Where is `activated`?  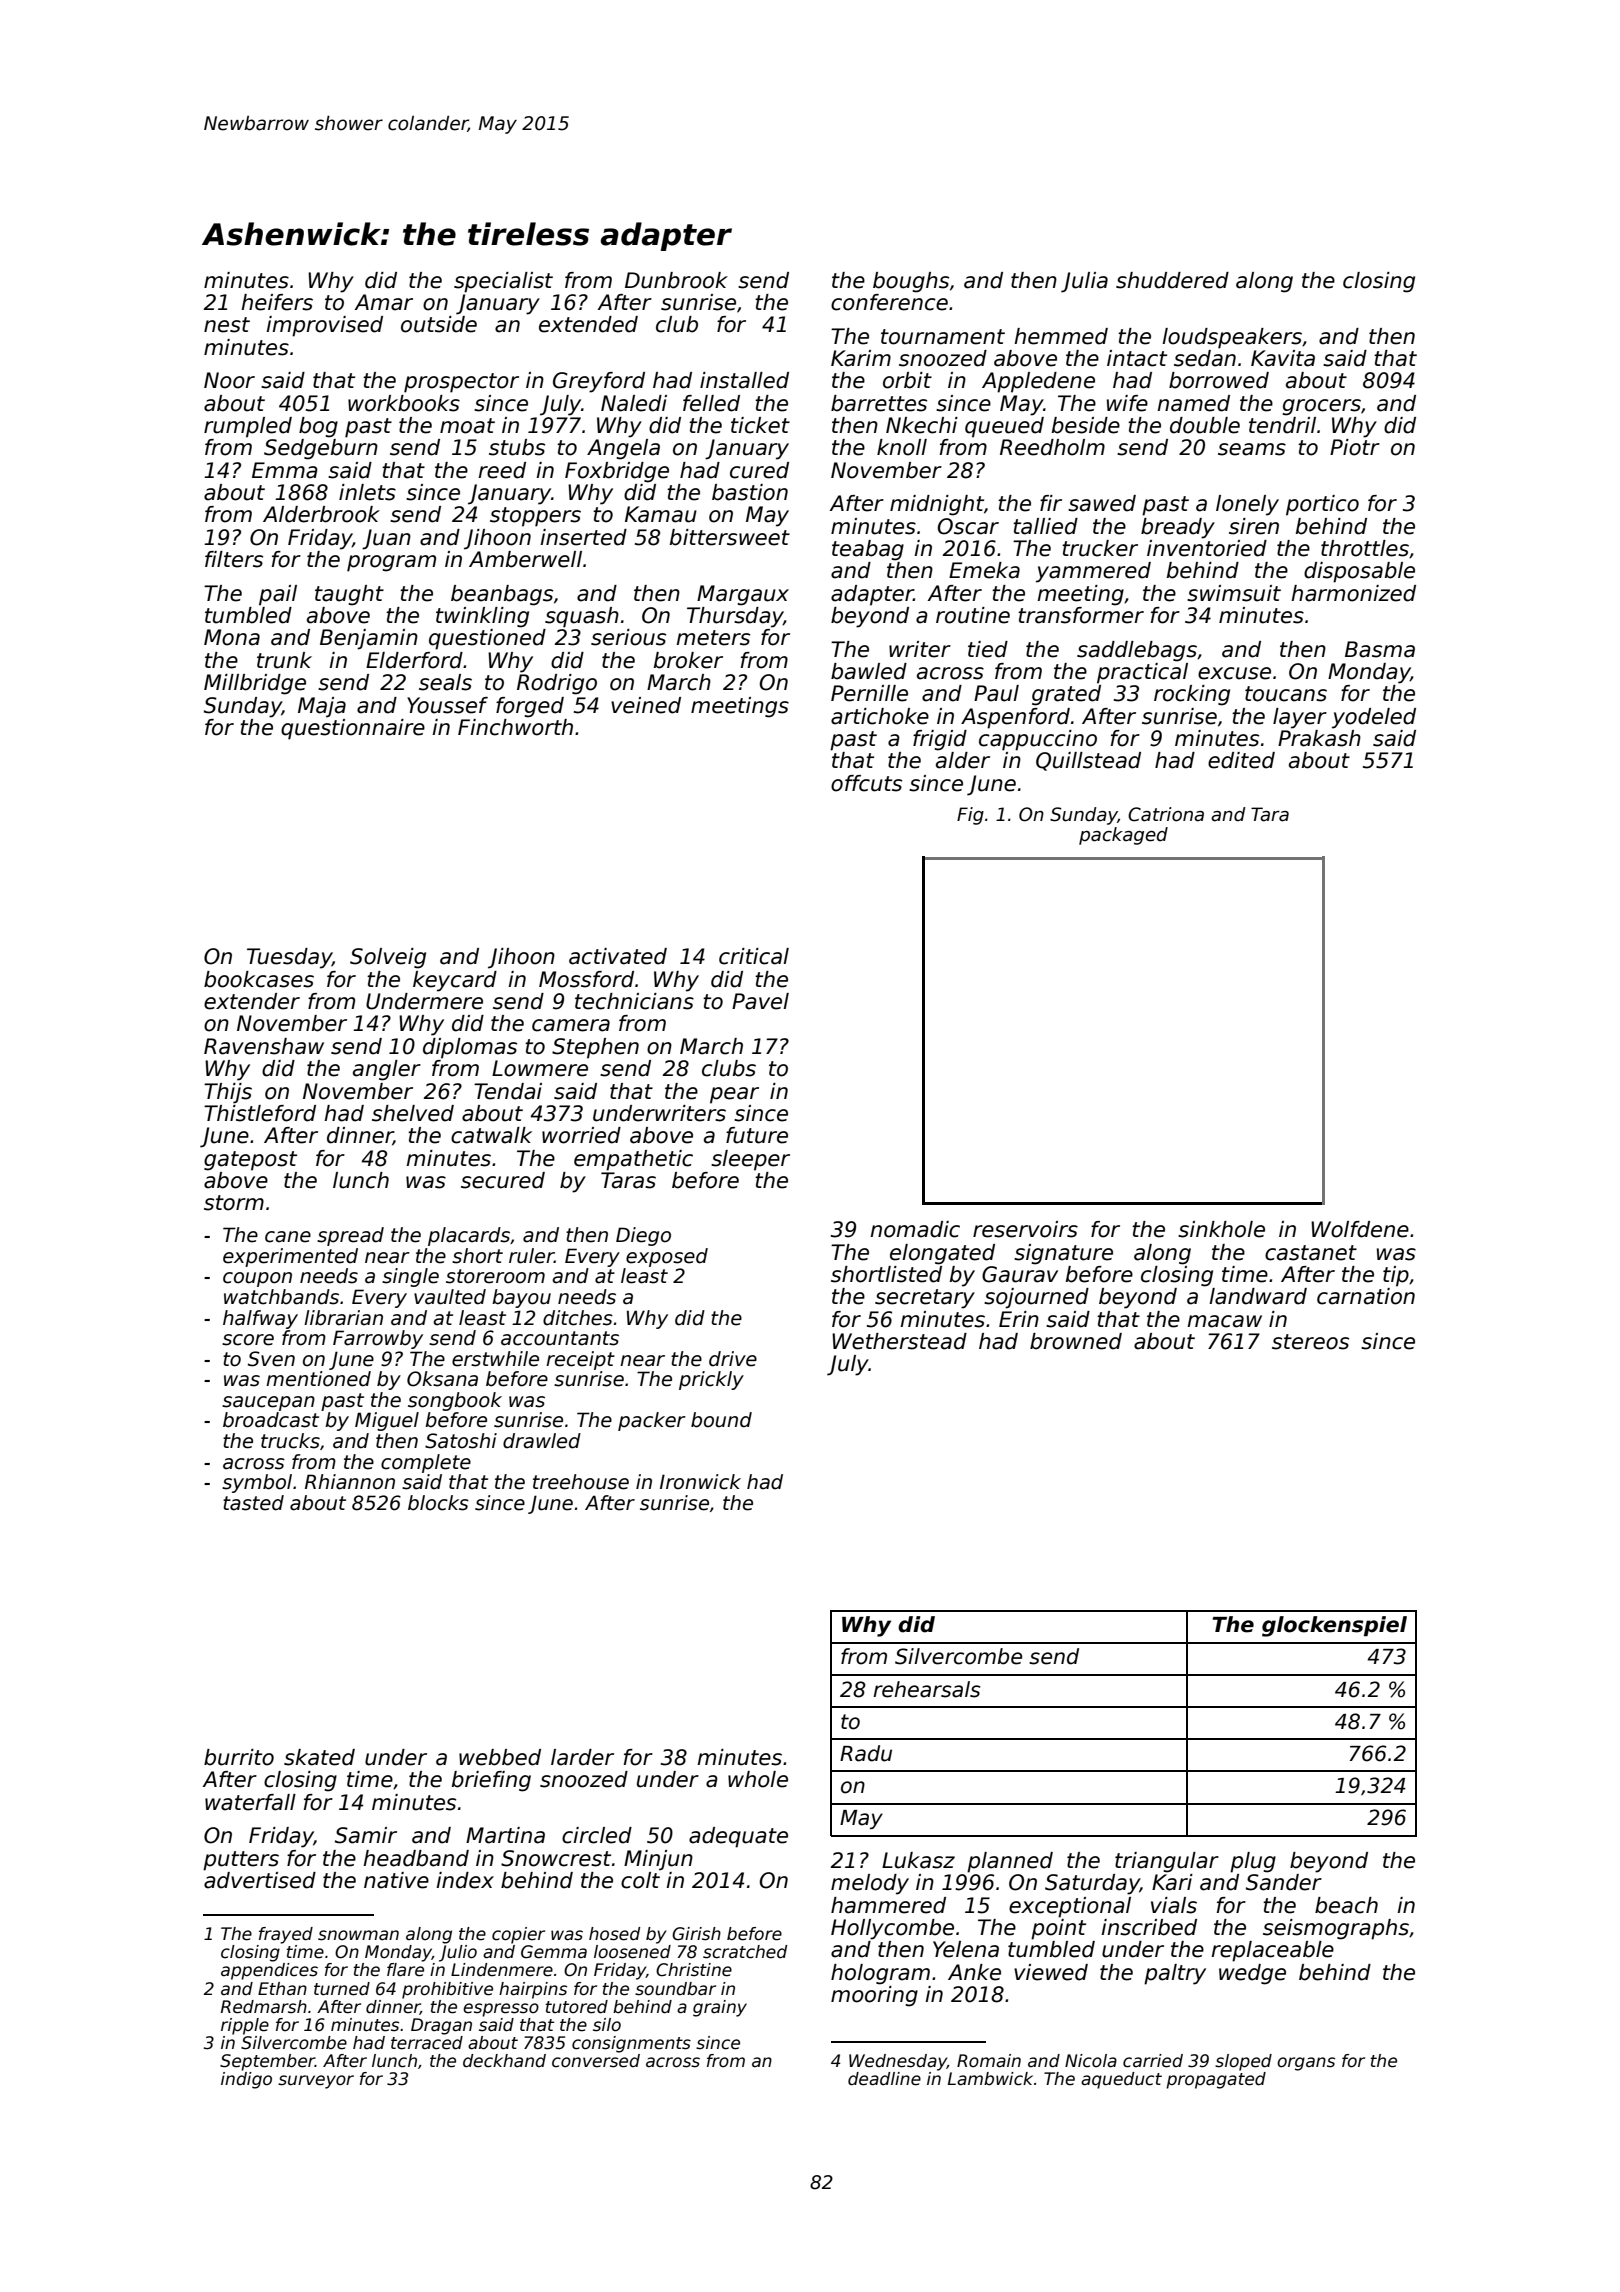
activated is located at coordinates (618, 956).
